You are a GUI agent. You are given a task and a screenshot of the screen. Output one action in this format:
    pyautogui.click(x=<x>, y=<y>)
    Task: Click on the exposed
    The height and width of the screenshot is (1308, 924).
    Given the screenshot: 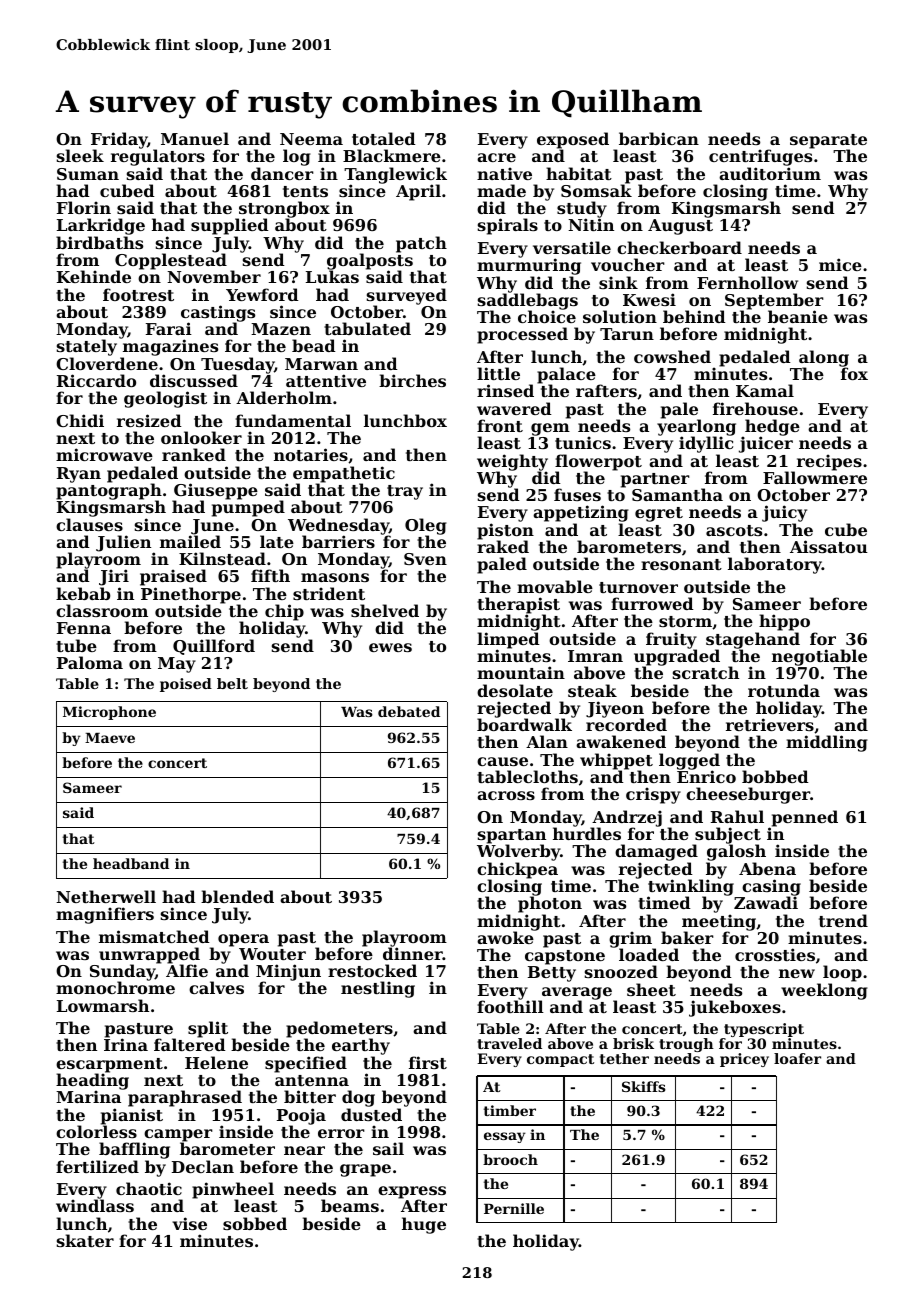 What is the action you would take?
    pyautogui.click(x=573, y=141)
